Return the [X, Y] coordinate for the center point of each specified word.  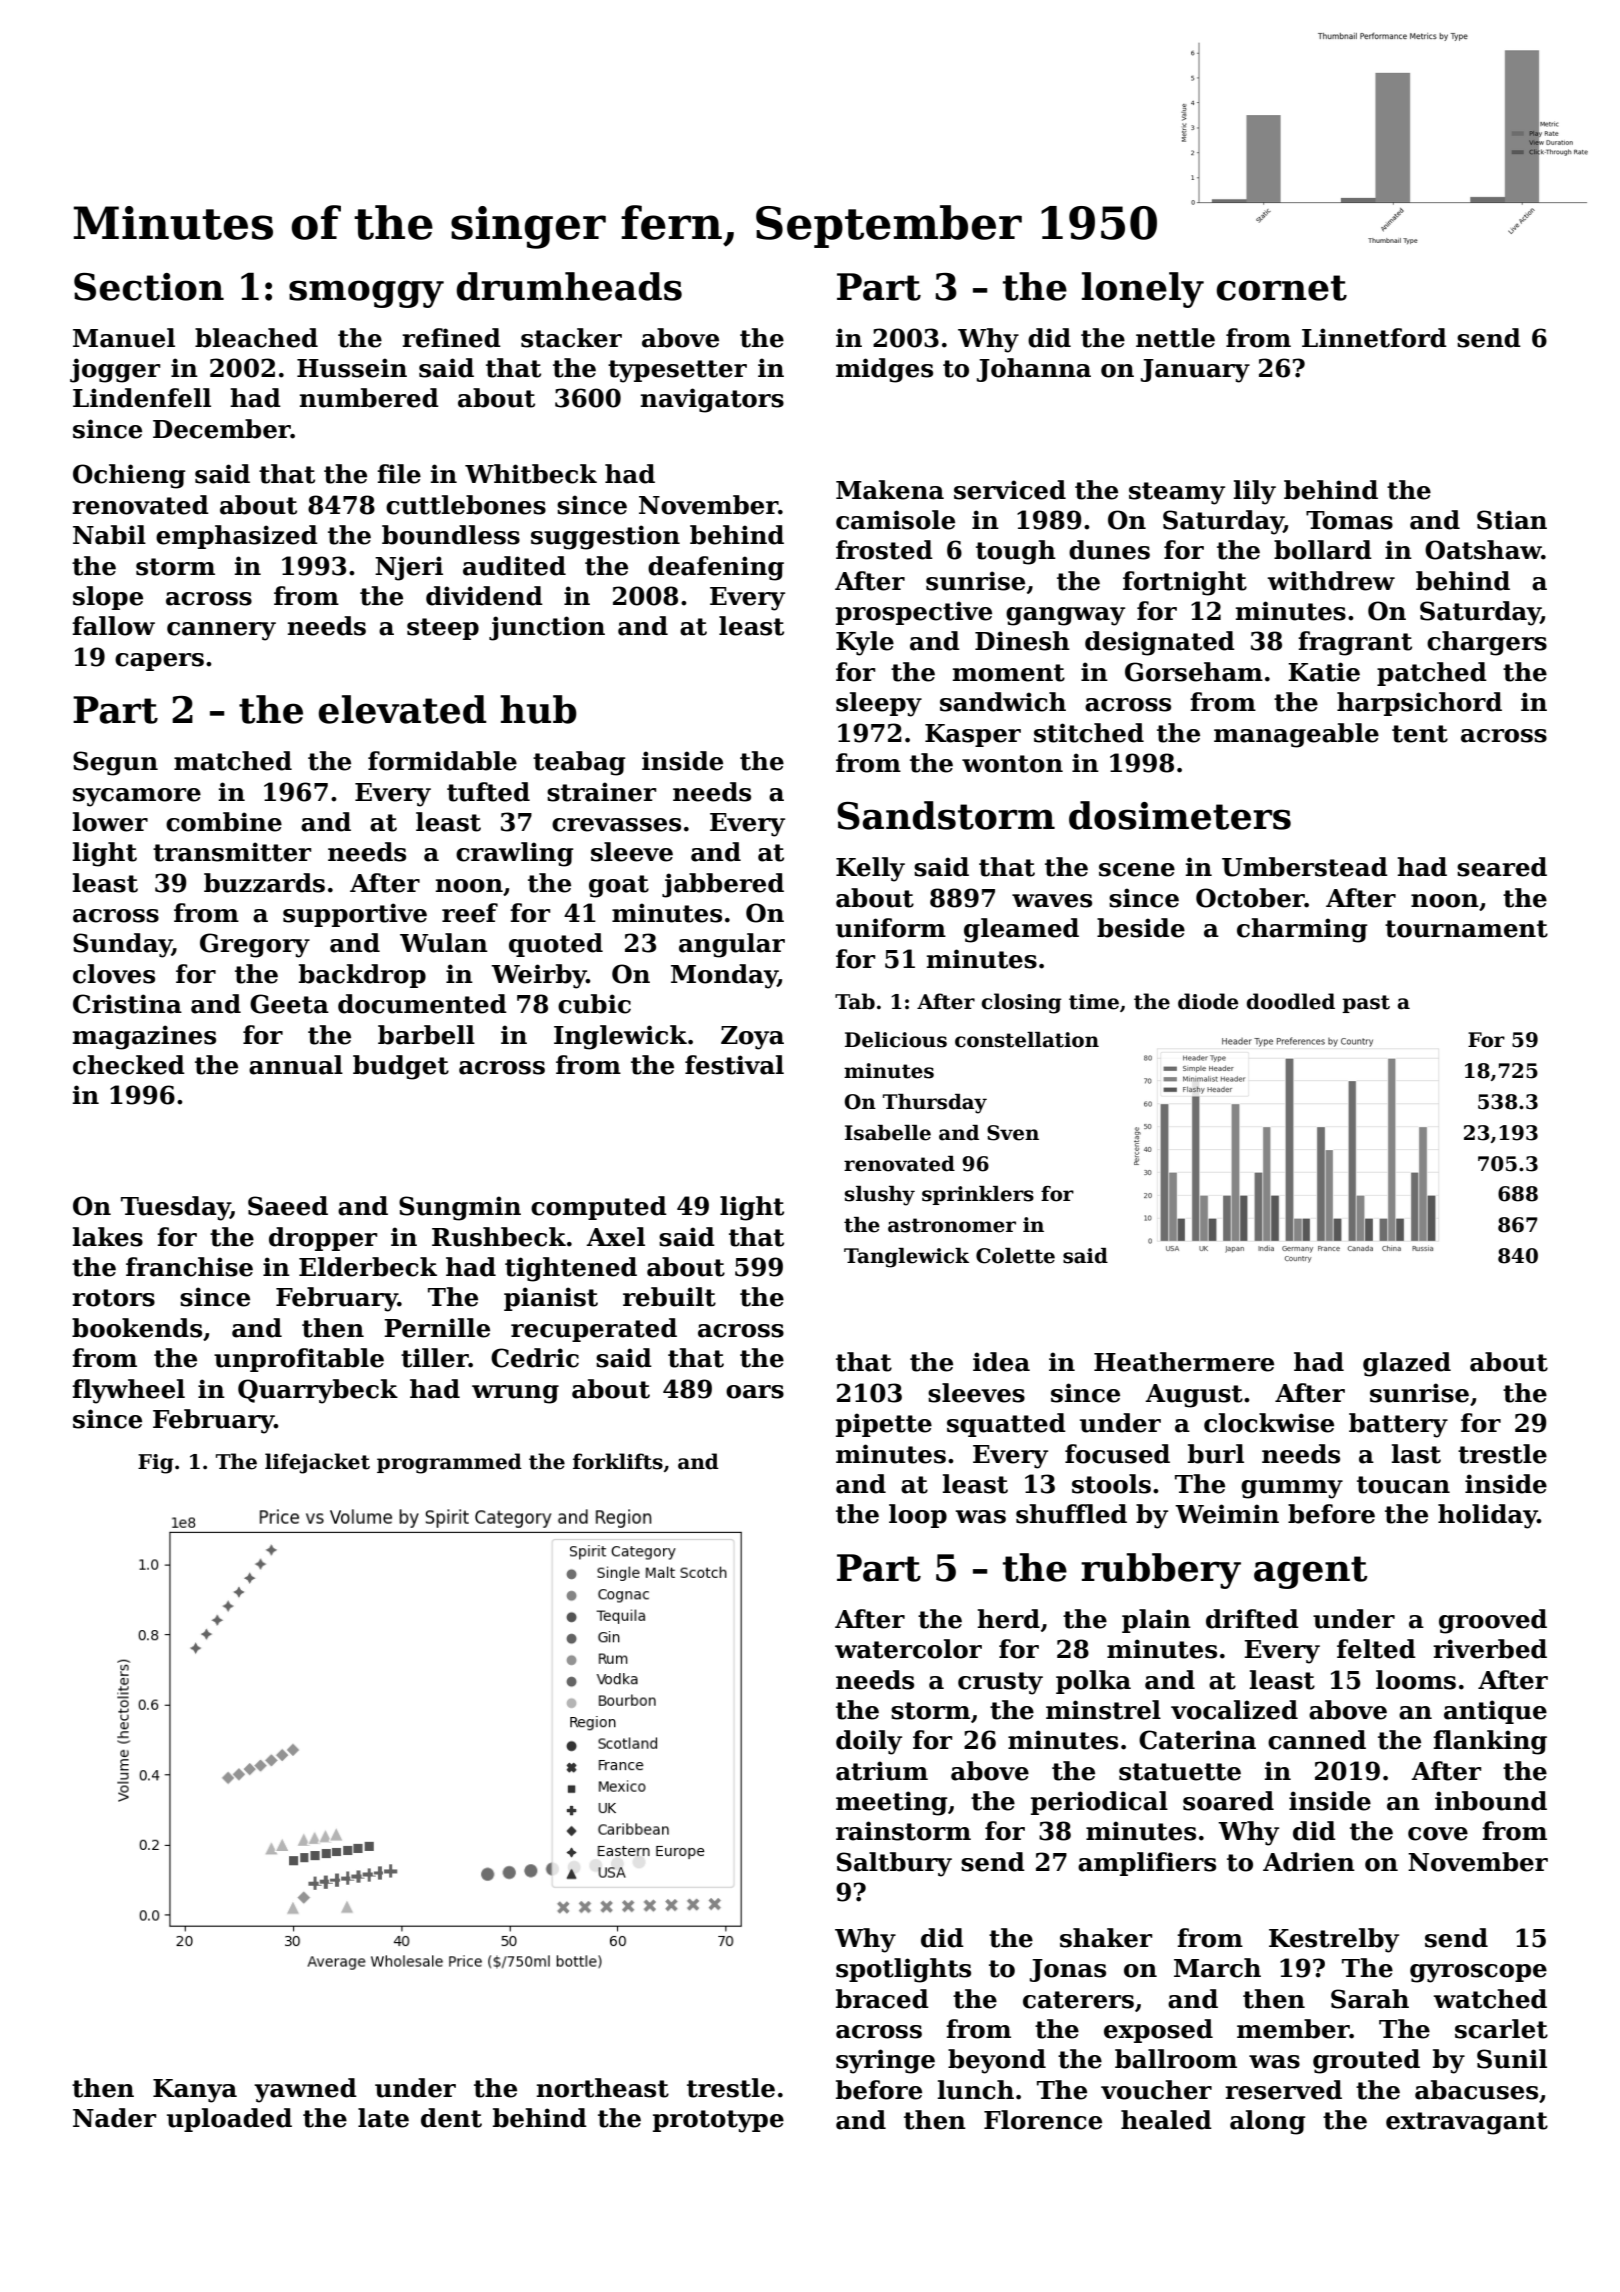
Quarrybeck [318, 1391]
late [383, 2118]
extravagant [1467, 2123]
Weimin [1227, 1514]
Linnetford [1374, 338]
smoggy [366, 294]
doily [869, 1742]
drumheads [569, 286]
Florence [1043, 2120]
